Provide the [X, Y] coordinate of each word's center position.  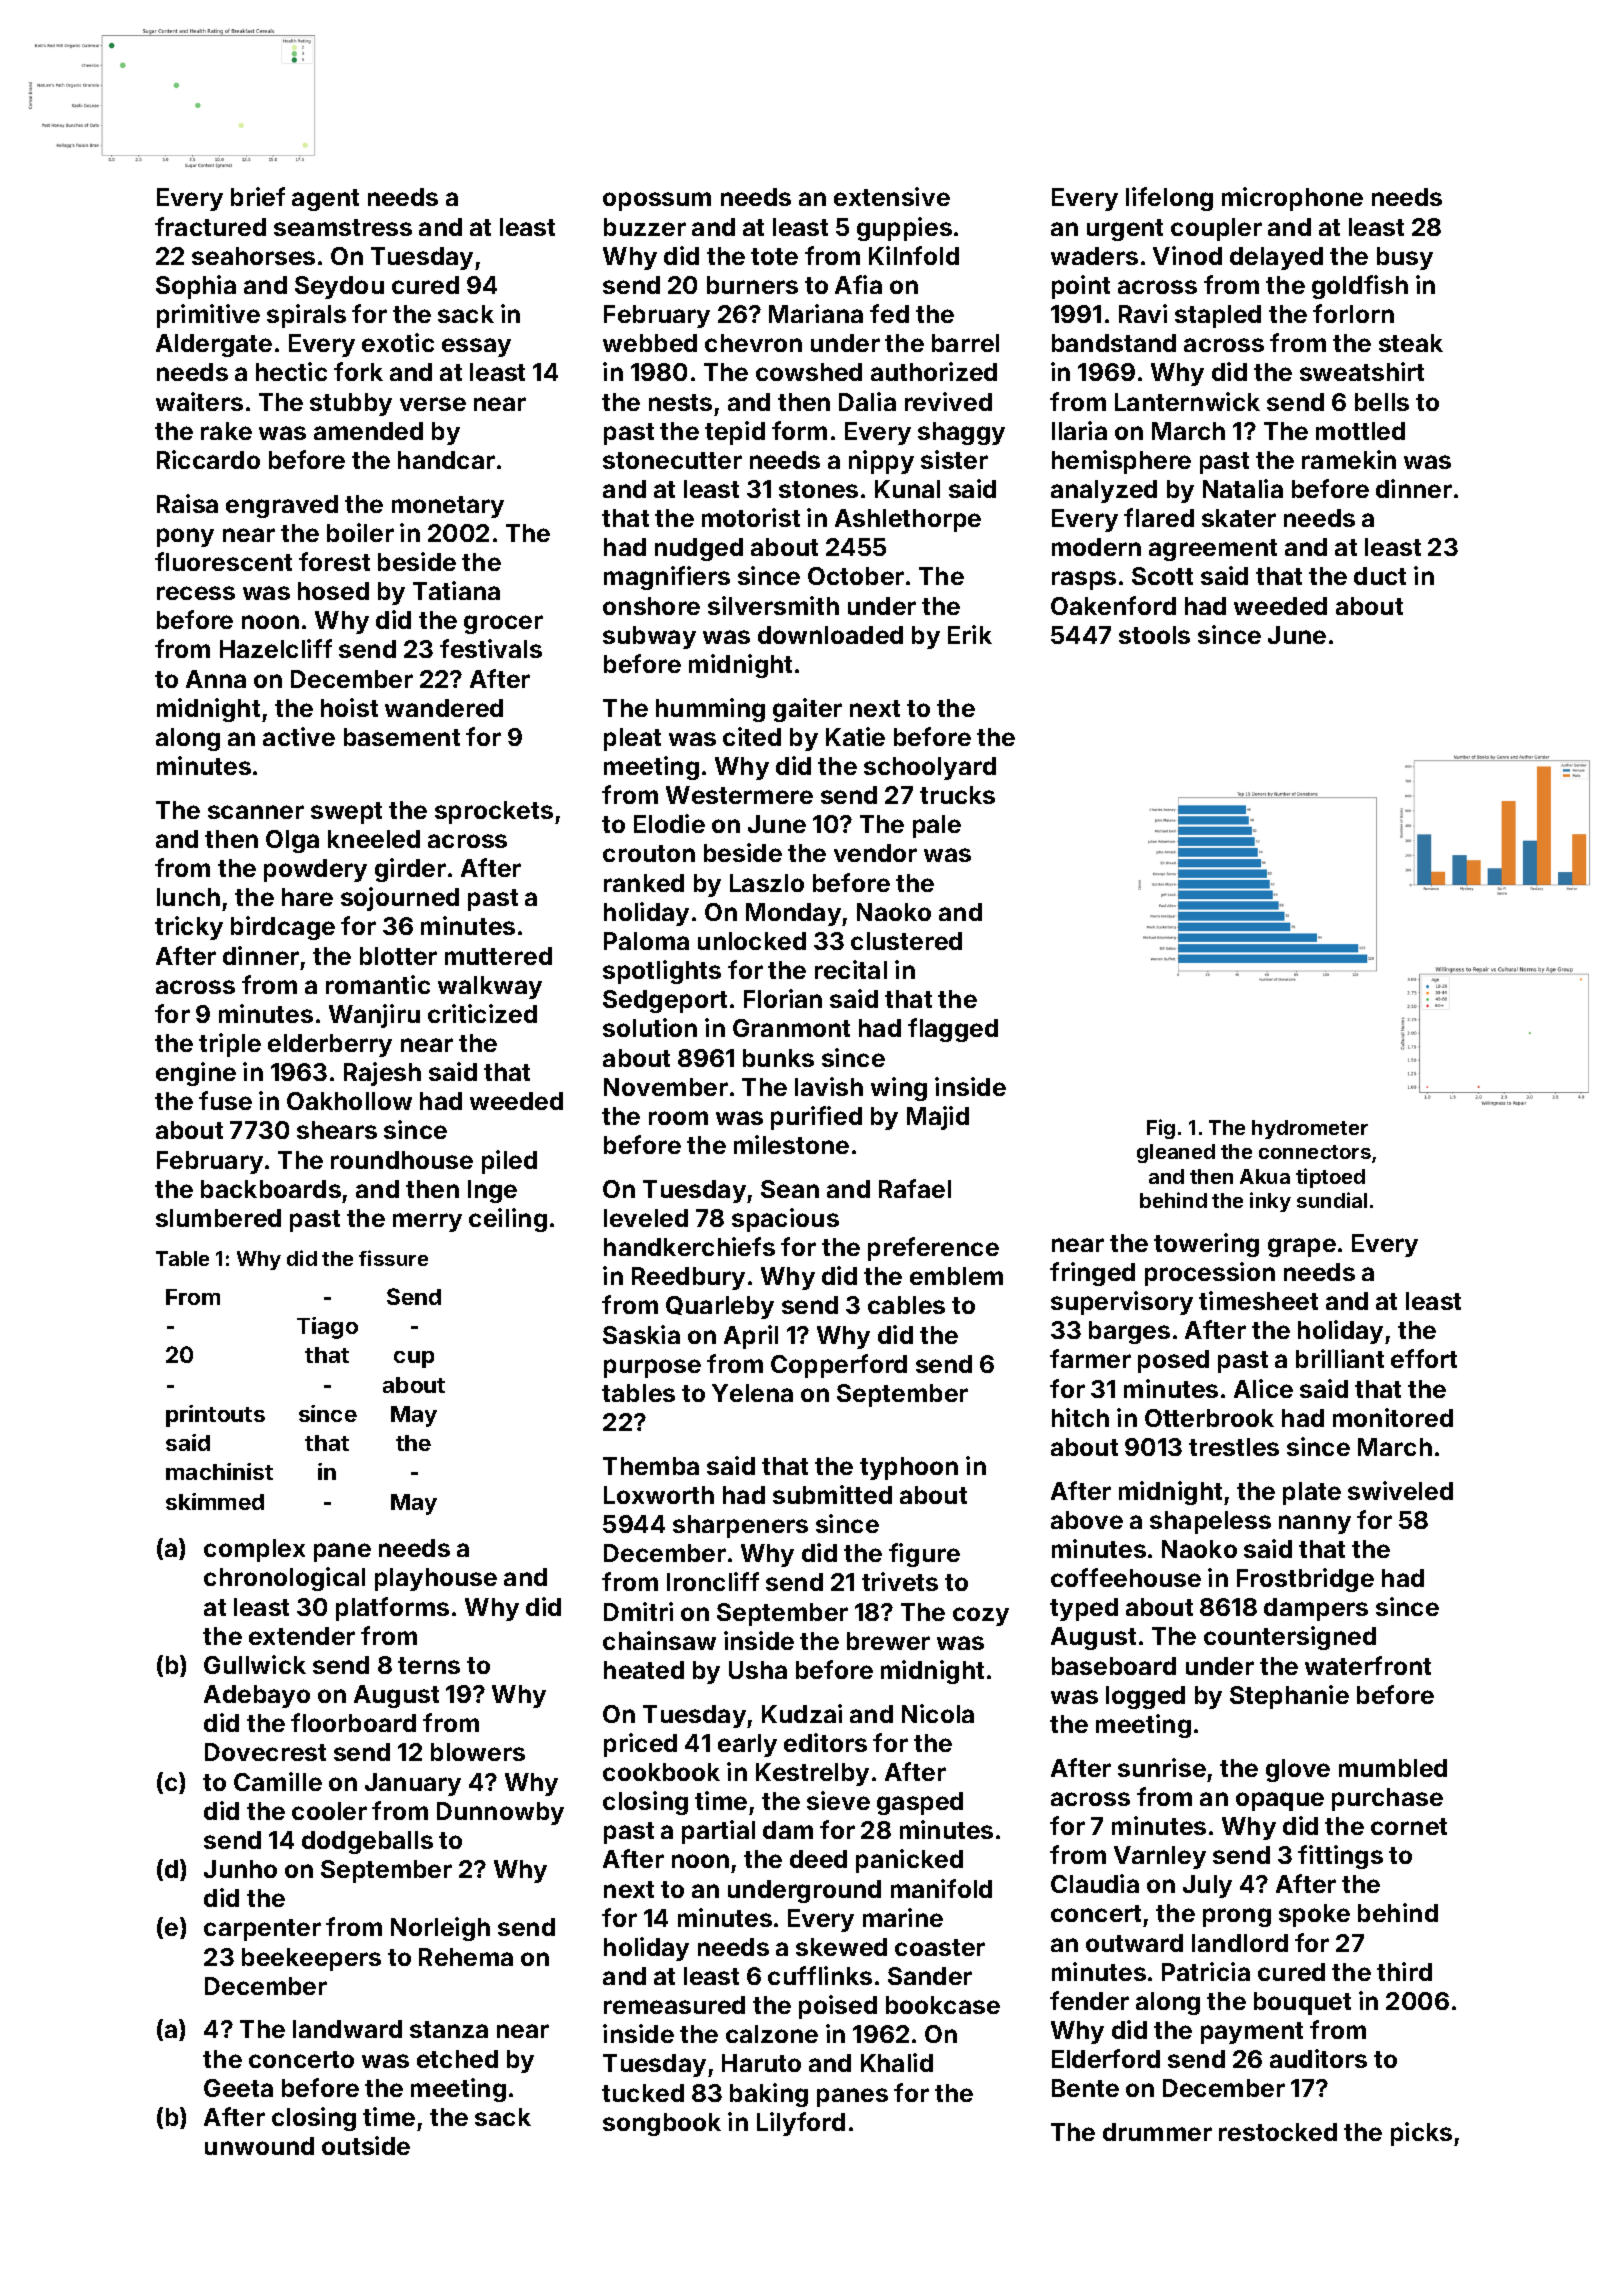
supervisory [1122, 1303]
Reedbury [688, 1278]
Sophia [196, 287]
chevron [753, 343]
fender [1089, 2000]
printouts [215, 1416]
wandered [444, 708]
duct [1380, 576]
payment [1252, 2033]
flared [1159, 517]
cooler [329, 1811]
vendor [875, 853]
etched [457, 2059]
